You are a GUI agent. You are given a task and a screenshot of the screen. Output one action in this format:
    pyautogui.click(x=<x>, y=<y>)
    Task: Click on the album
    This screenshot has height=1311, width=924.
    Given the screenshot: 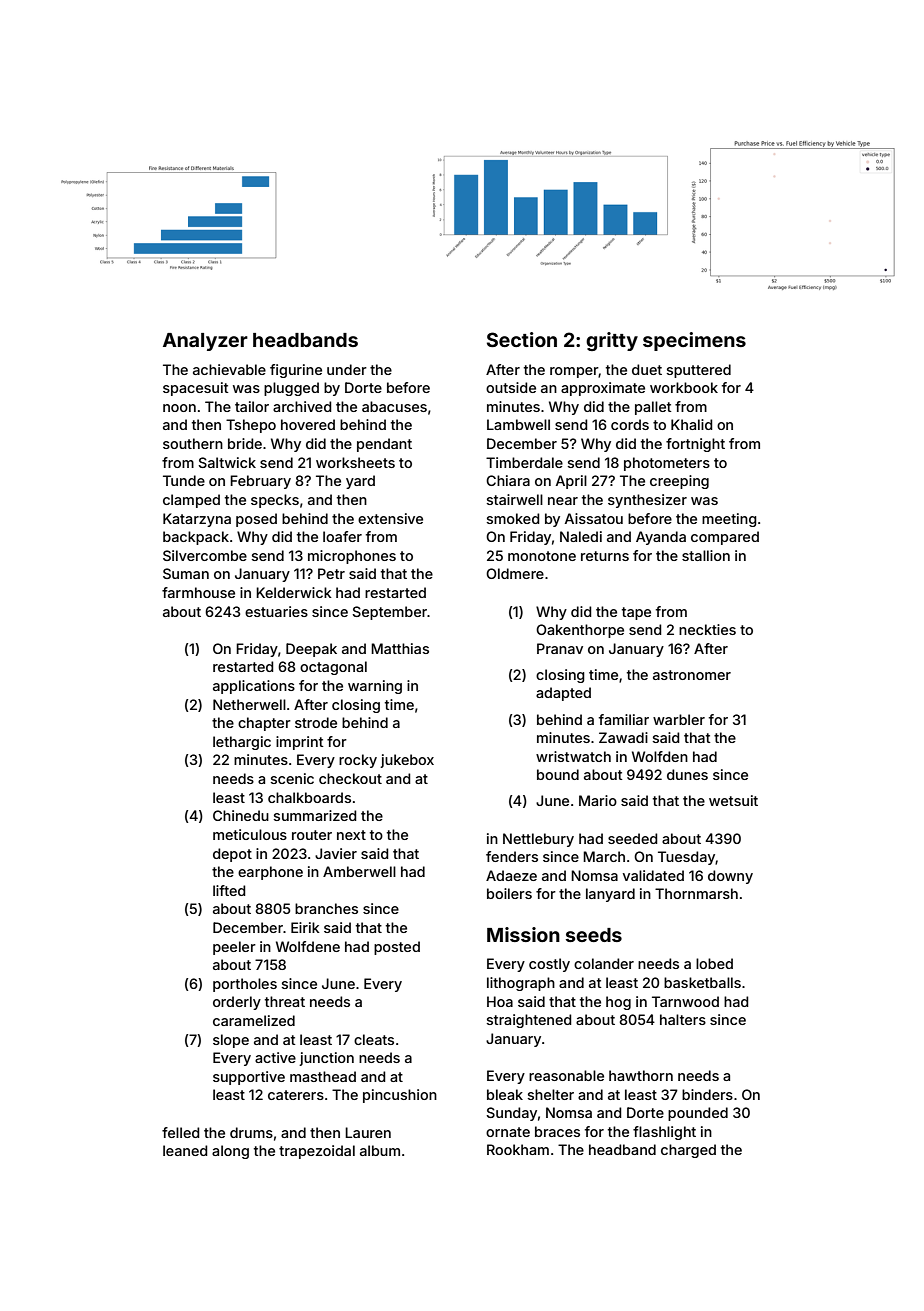 What is the action you would take?
    pyautogui.click(x=380, y=1150)
